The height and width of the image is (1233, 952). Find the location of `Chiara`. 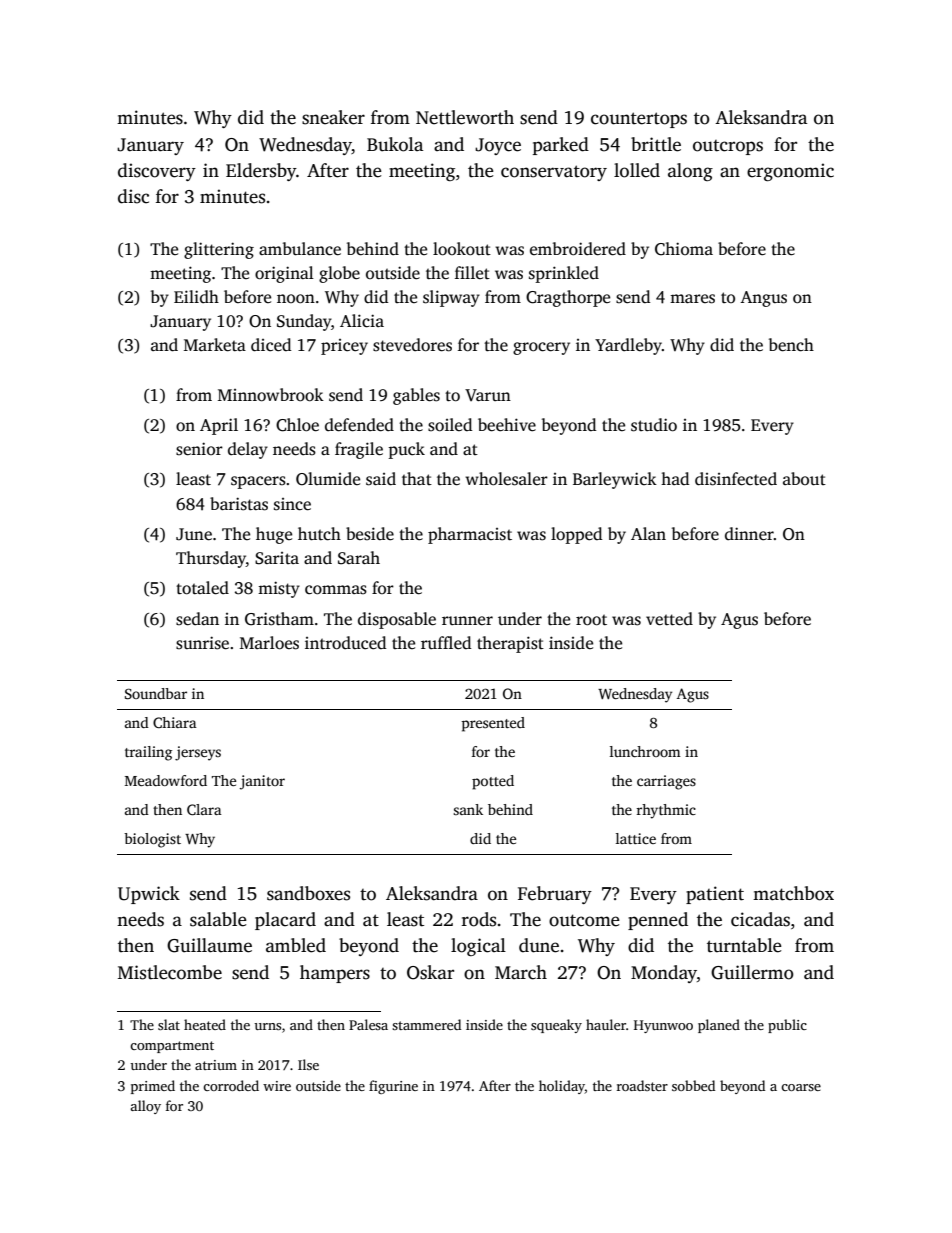

Chiara is located at coordinates (175, 722).
